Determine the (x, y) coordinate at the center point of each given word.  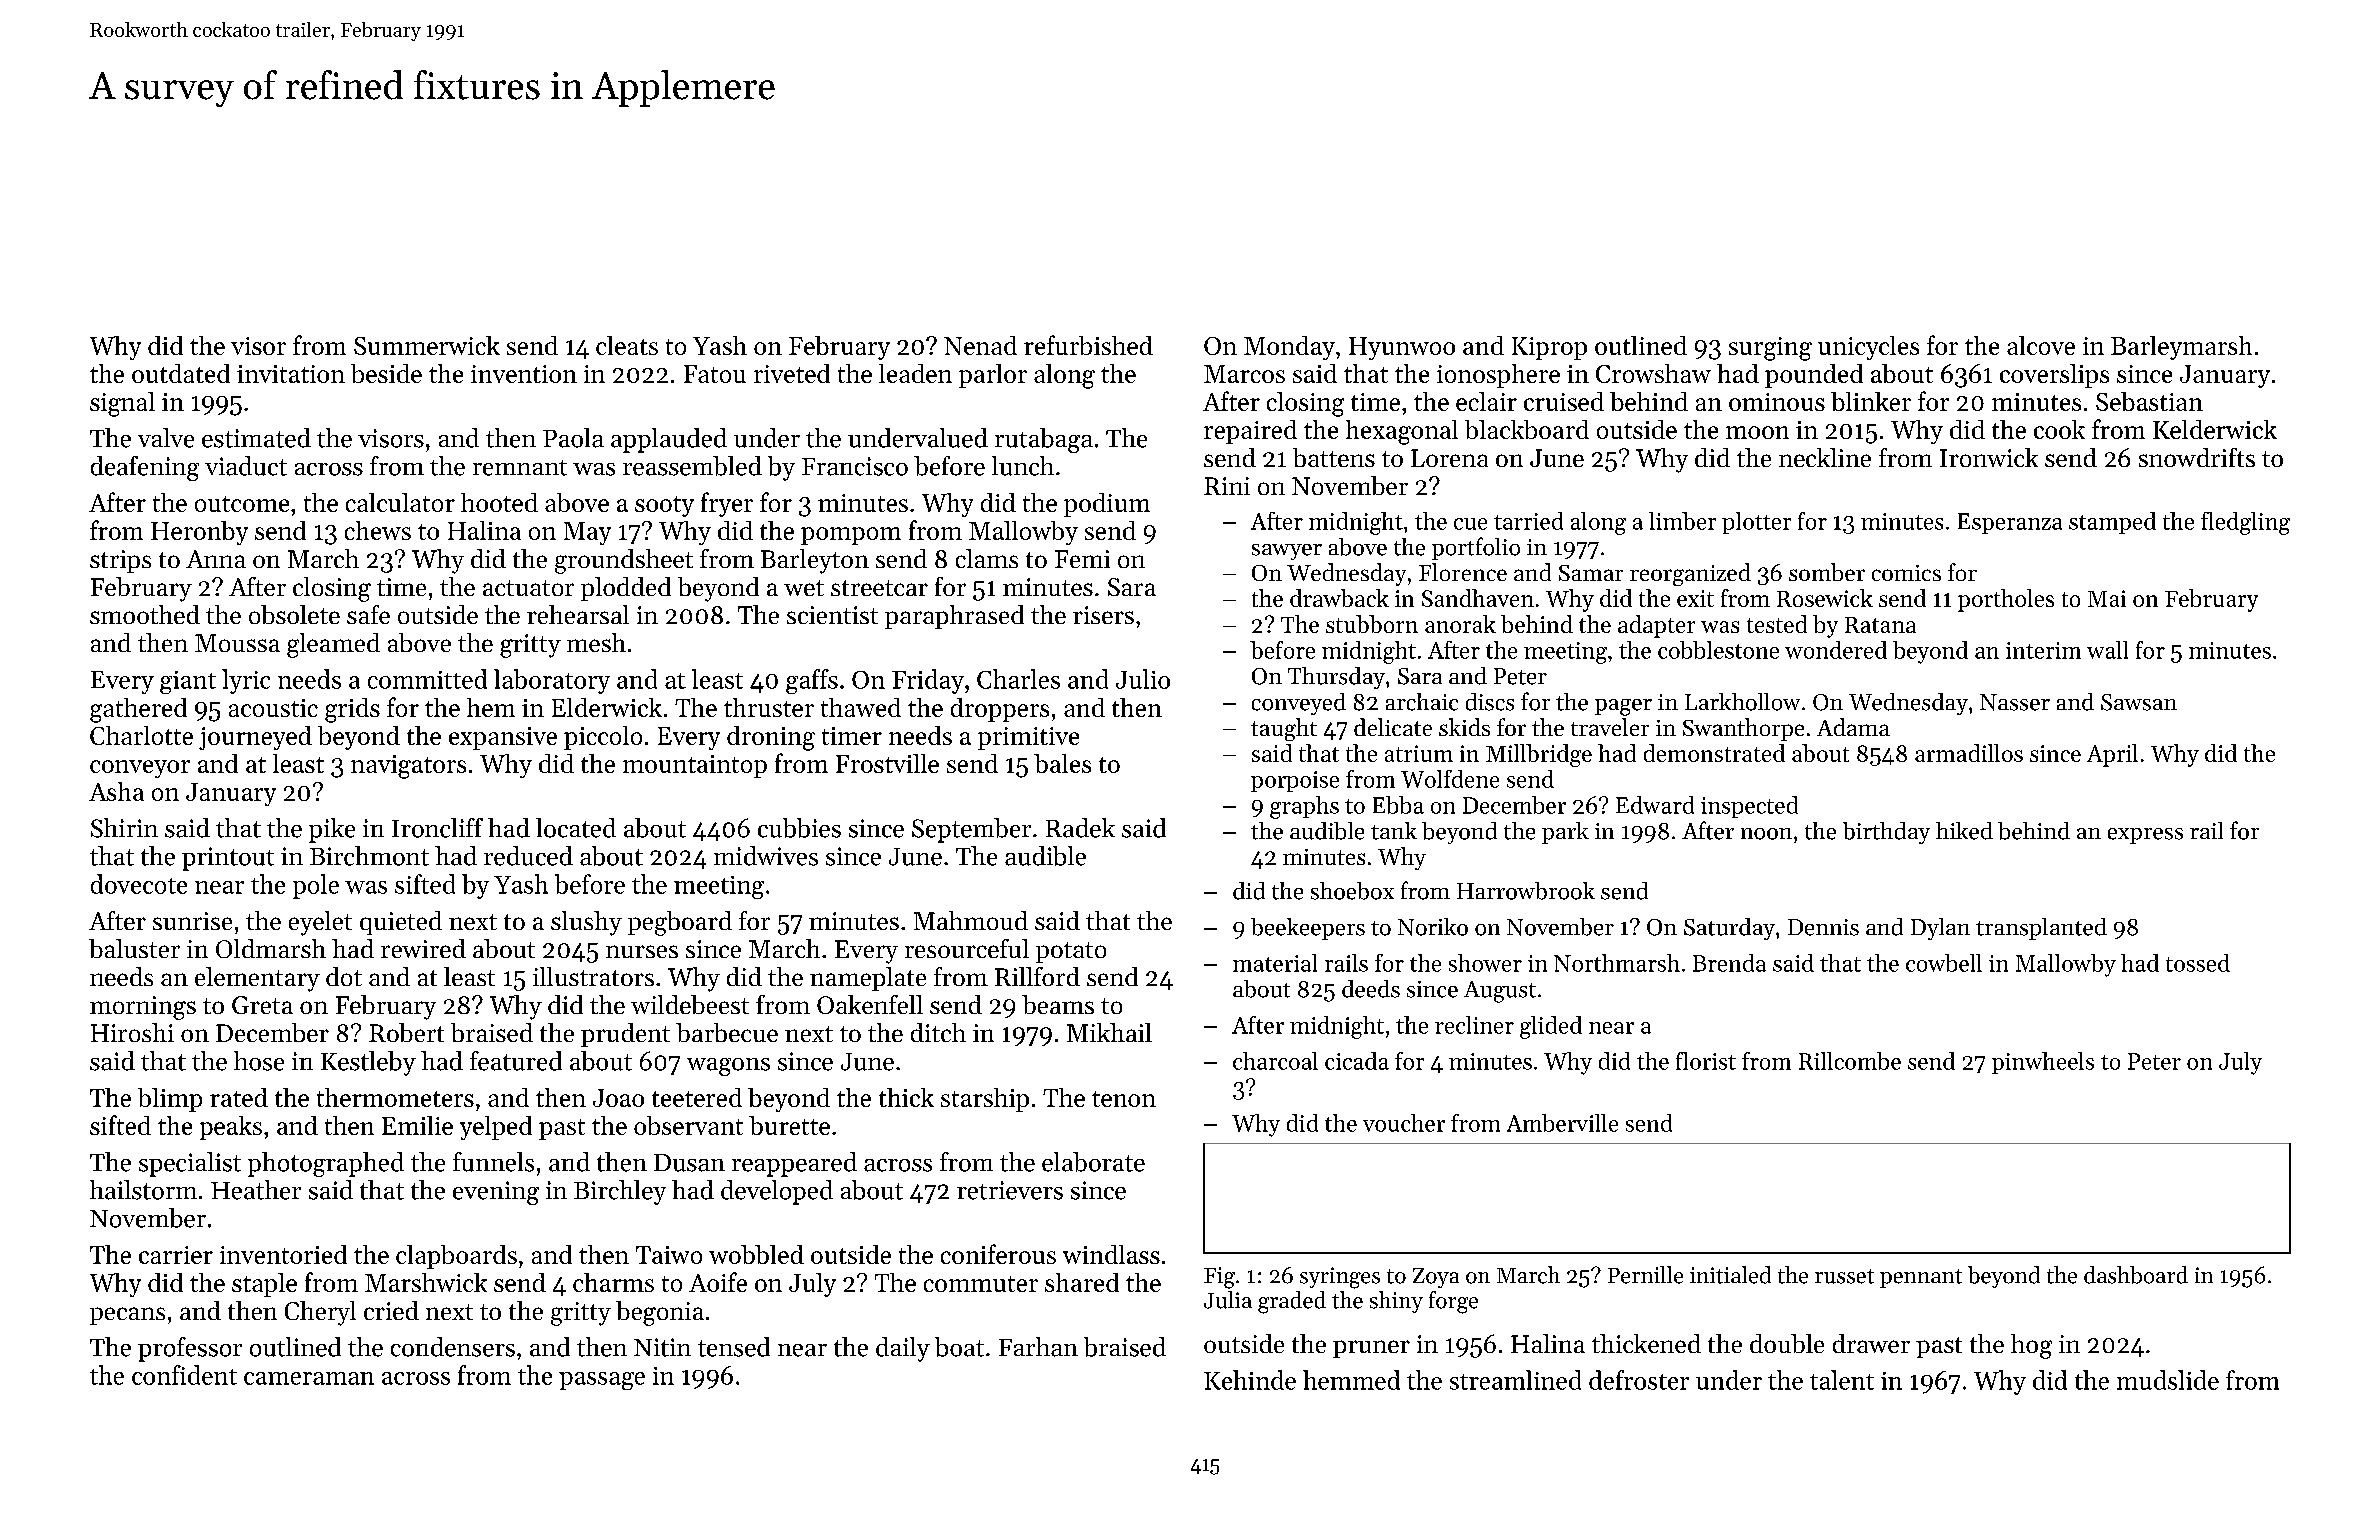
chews (378, 530)
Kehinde (1250, 1380)
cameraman (309, 1378)
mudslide (2168, 1380)
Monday (1289, 348)
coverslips (2054, 376)
